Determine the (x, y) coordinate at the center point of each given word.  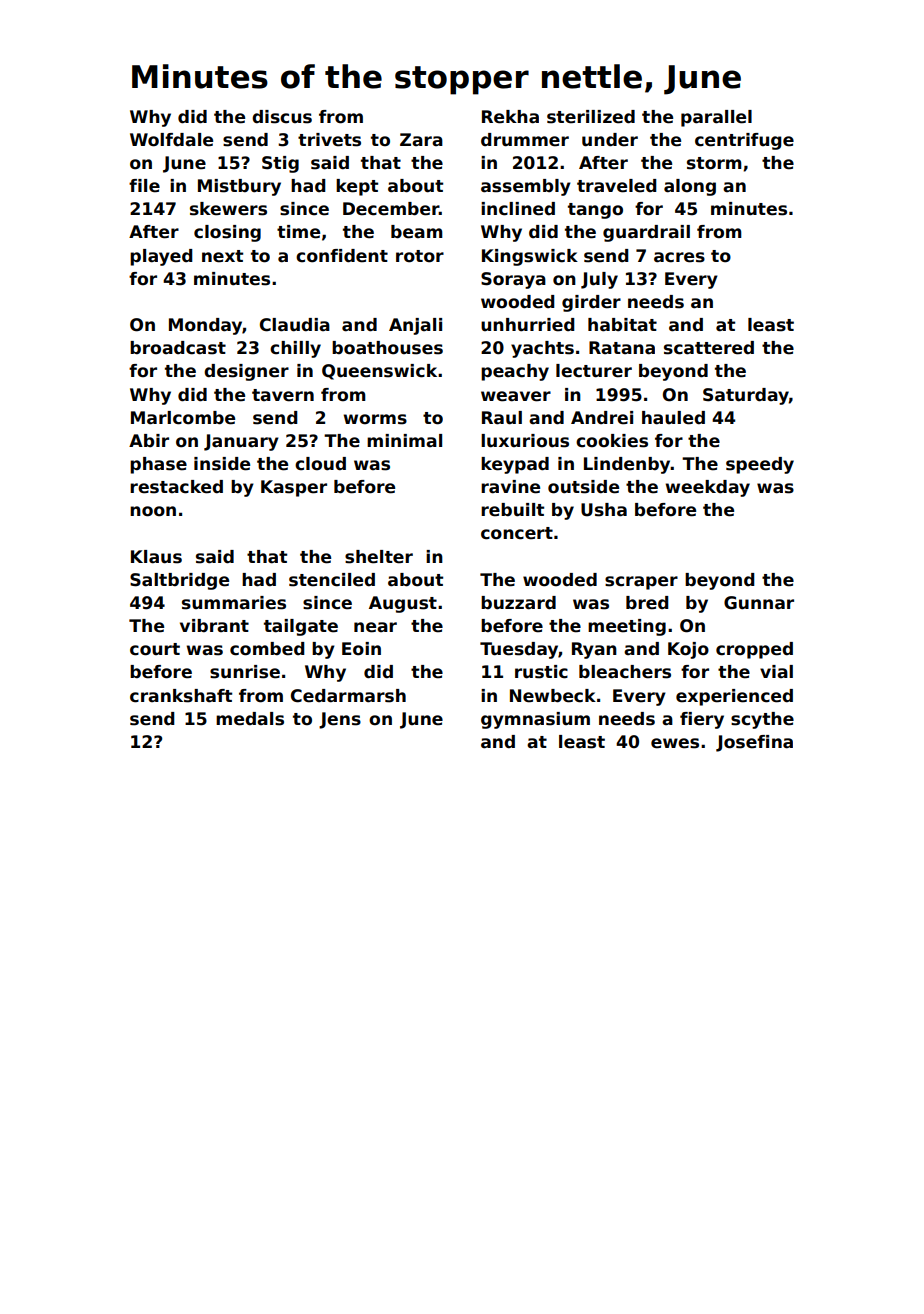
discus (282, 117)
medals (250, 719)
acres (679, 257)
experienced (734, 697)
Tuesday (519, 650)
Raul (502, 418)
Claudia (295, 325)
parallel (716, 118)
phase (158, 465)
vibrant (214, 625)
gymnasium (535, 720)
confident (342, 256)
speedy (760, 465)
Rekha (510, 117)
